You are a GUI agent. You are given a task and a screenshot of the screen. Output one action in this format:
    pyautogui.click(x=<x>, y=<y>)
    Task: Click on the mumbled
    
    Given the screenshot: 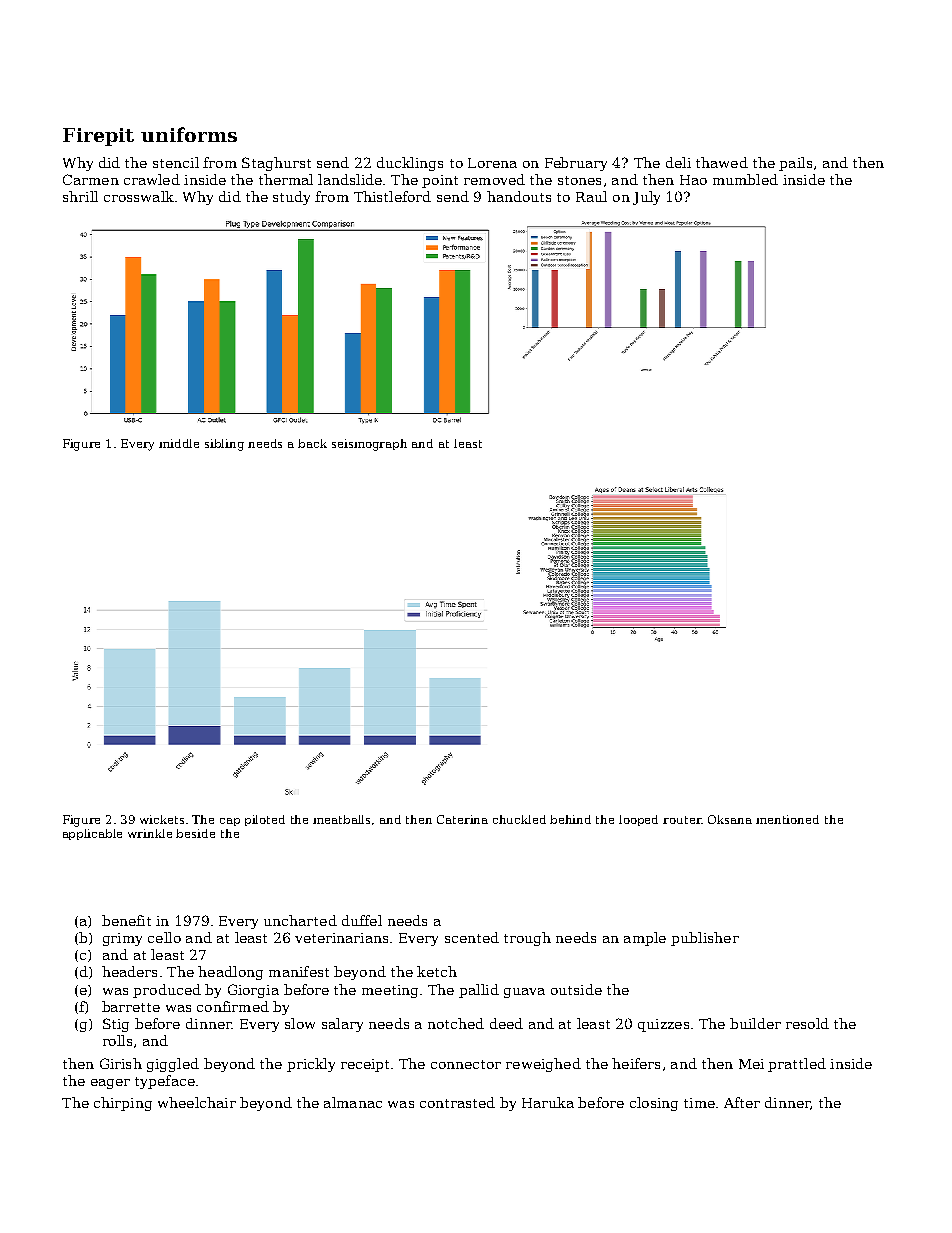 What is the action you would take?
    pyautogui.click(x=745, y=179)
